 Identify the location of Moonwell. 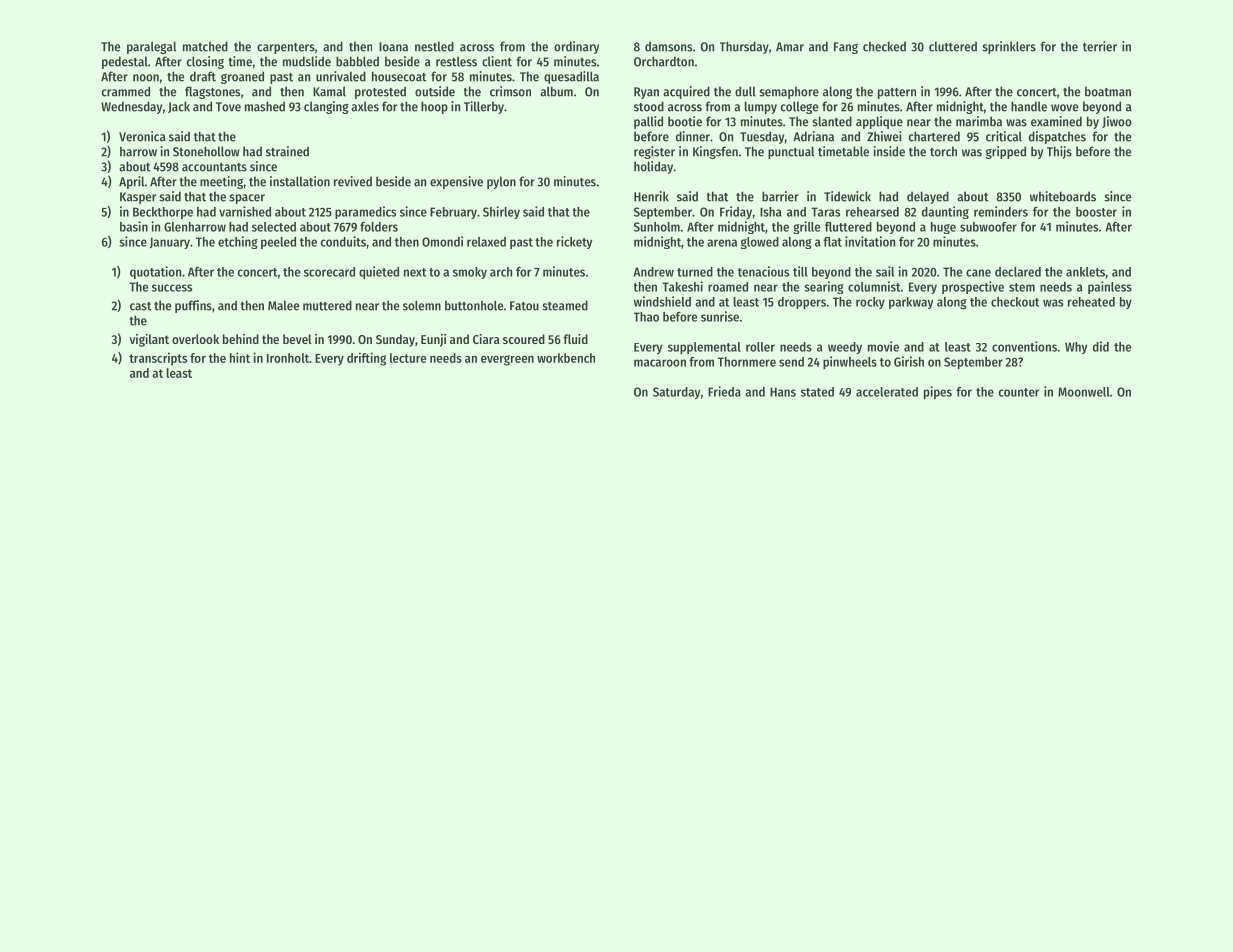
(1084, 392).
